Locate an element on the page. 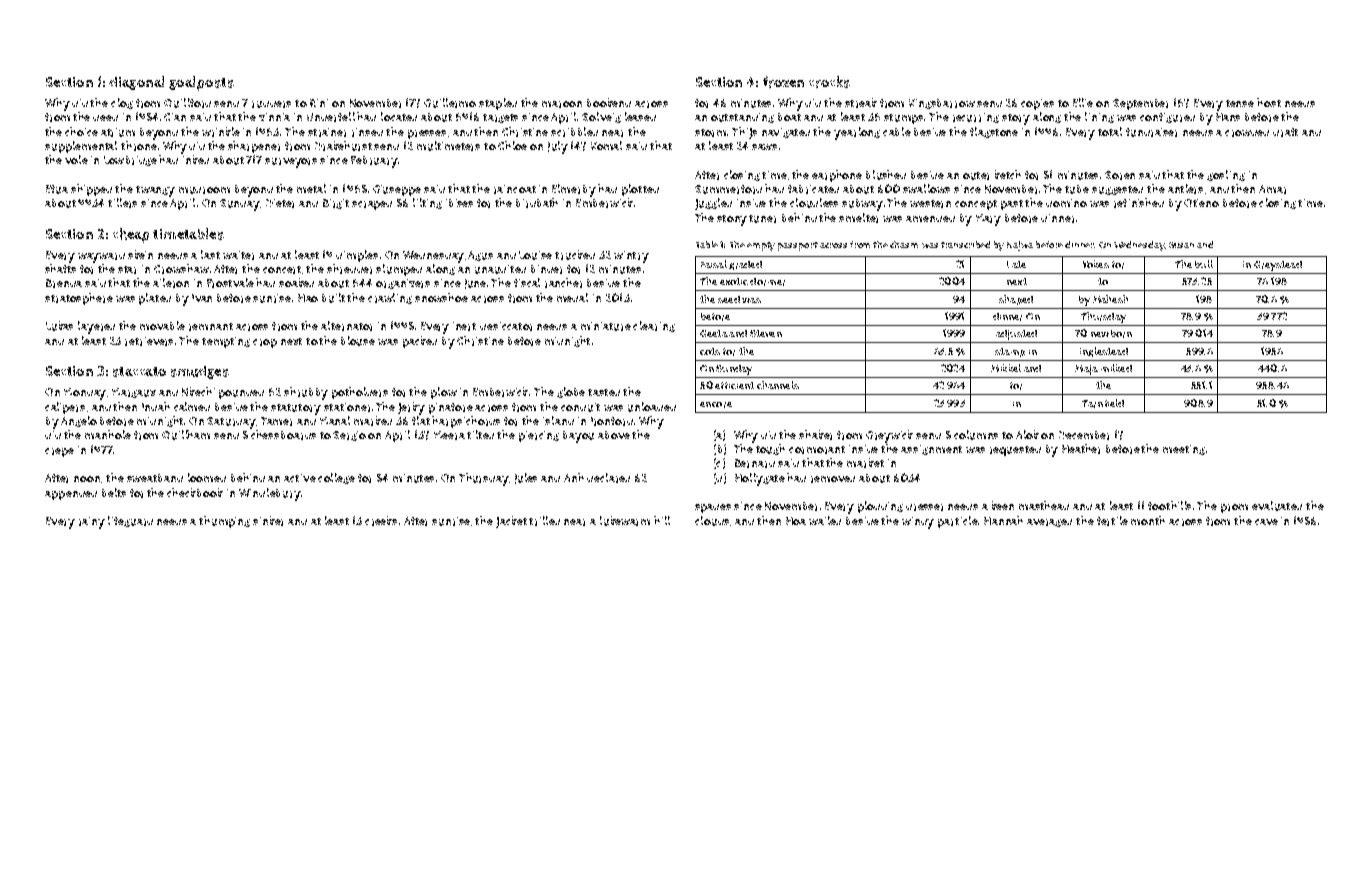  dimples is located at coordinates (357, 256).
